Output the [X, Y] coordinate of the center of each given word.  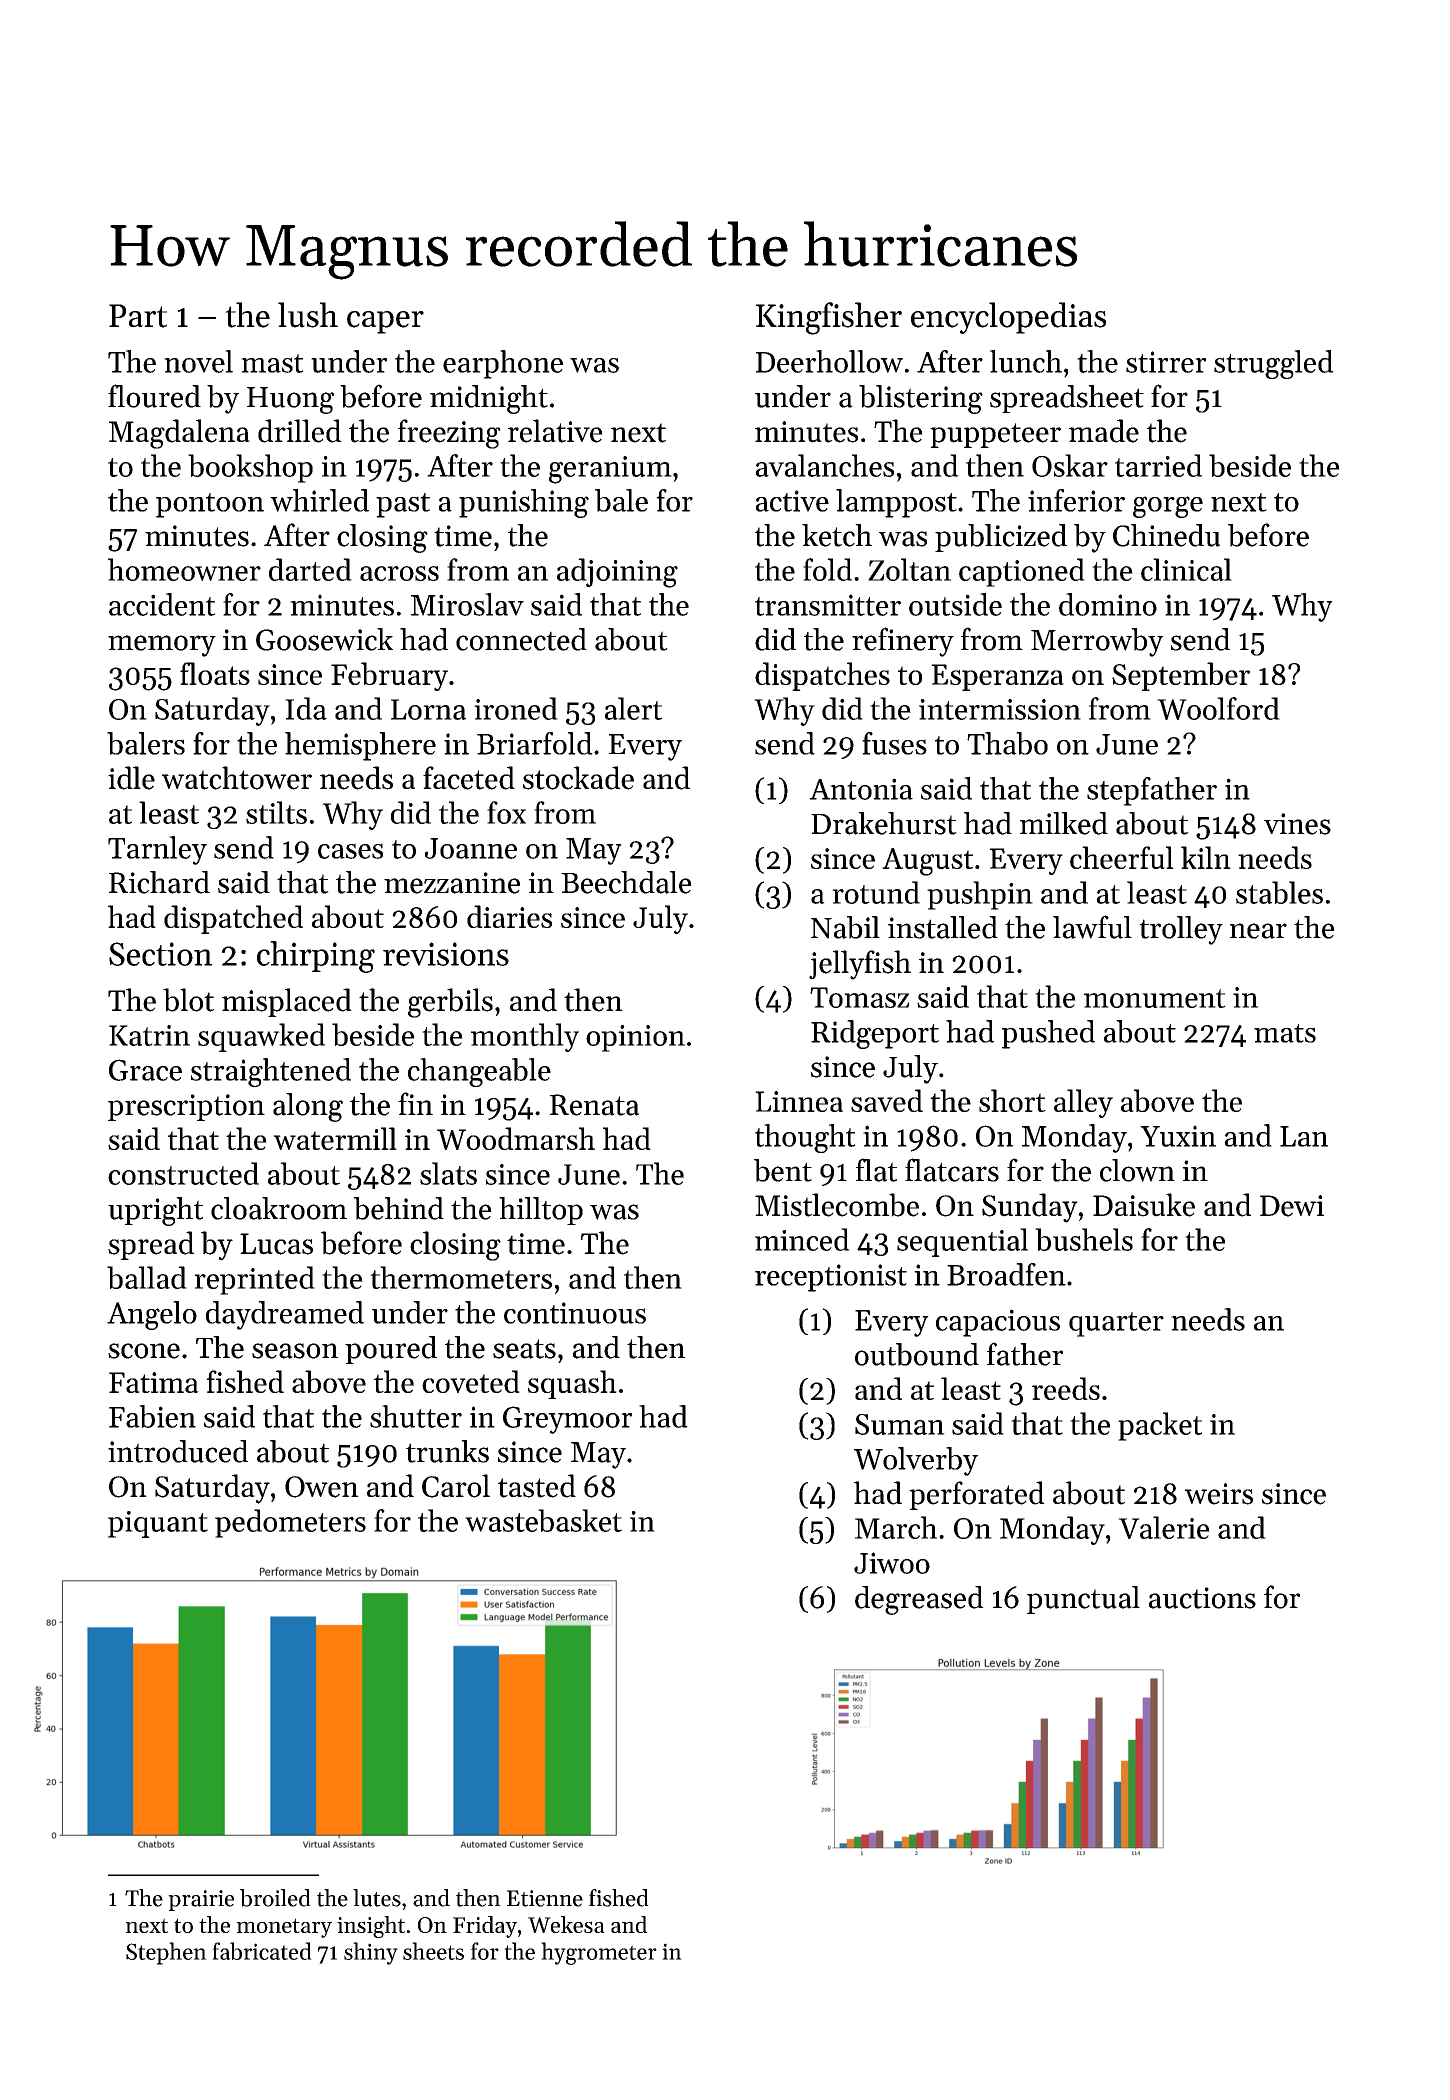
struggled [1274, 364]
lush [308, 315]
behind [398, 1208]
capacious [998, 1323]
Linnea [799, 1101]
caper [385, 322]
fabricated [262, 1951]
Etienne [545, 1898]
